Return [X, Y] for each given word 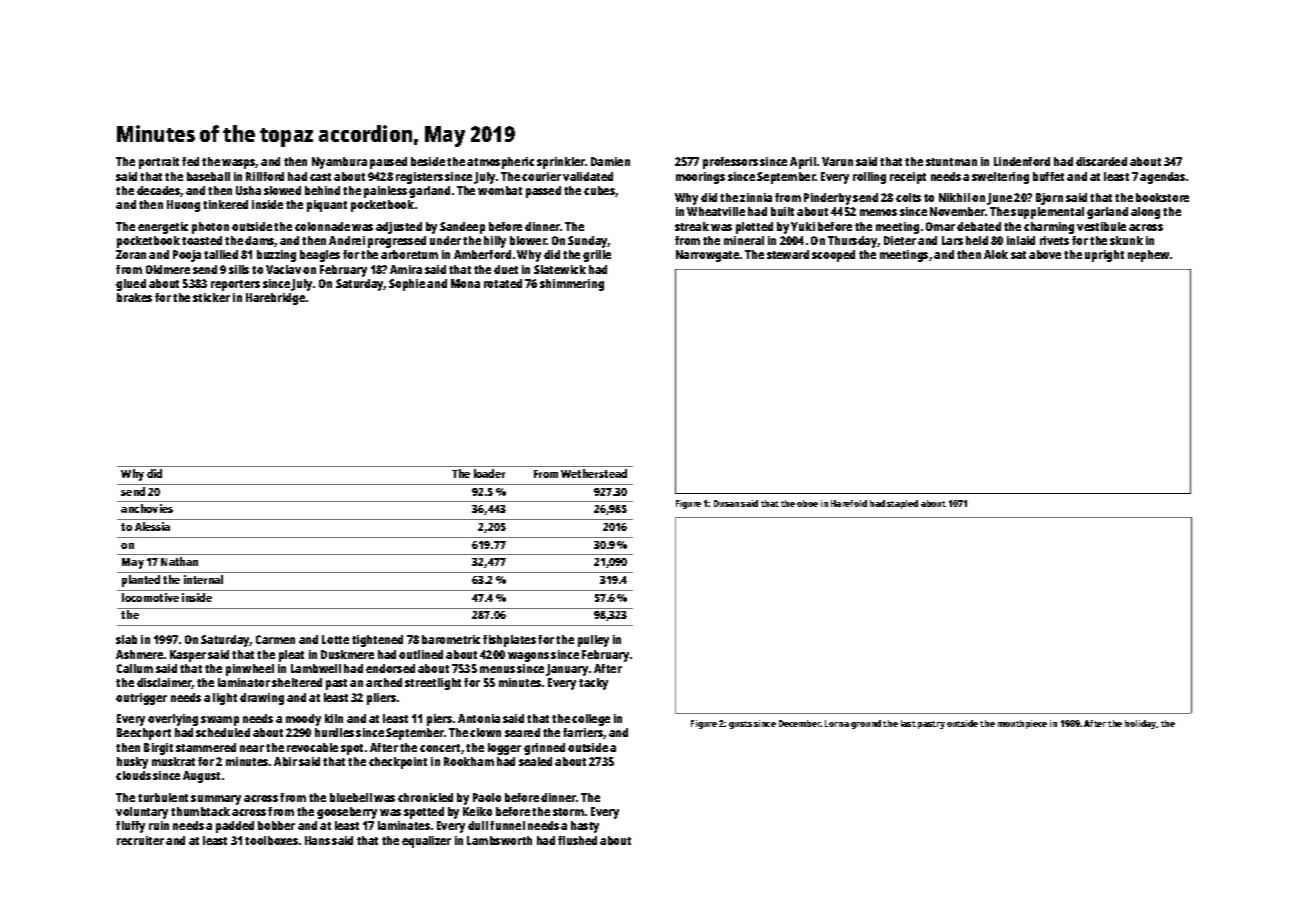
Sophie [407, 285]
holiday [1141, 724]
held [977, 240]
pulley [593, 641]
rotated [503, 283]
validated [588, 176]
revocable [312, 747]
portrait [159, 163]
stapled [902, 504]
